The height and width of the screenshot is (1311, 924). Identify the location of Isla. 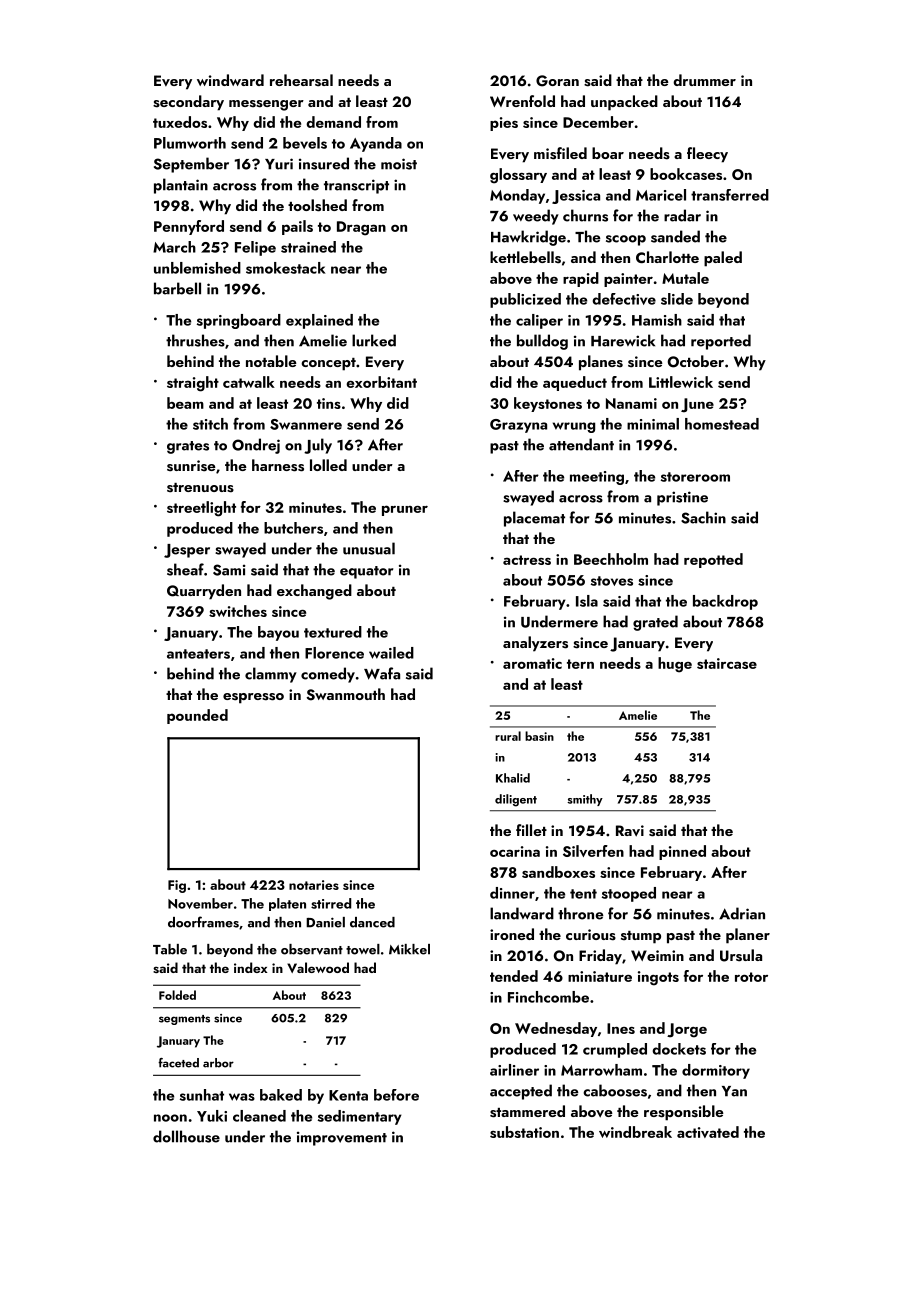
(587, 601).
